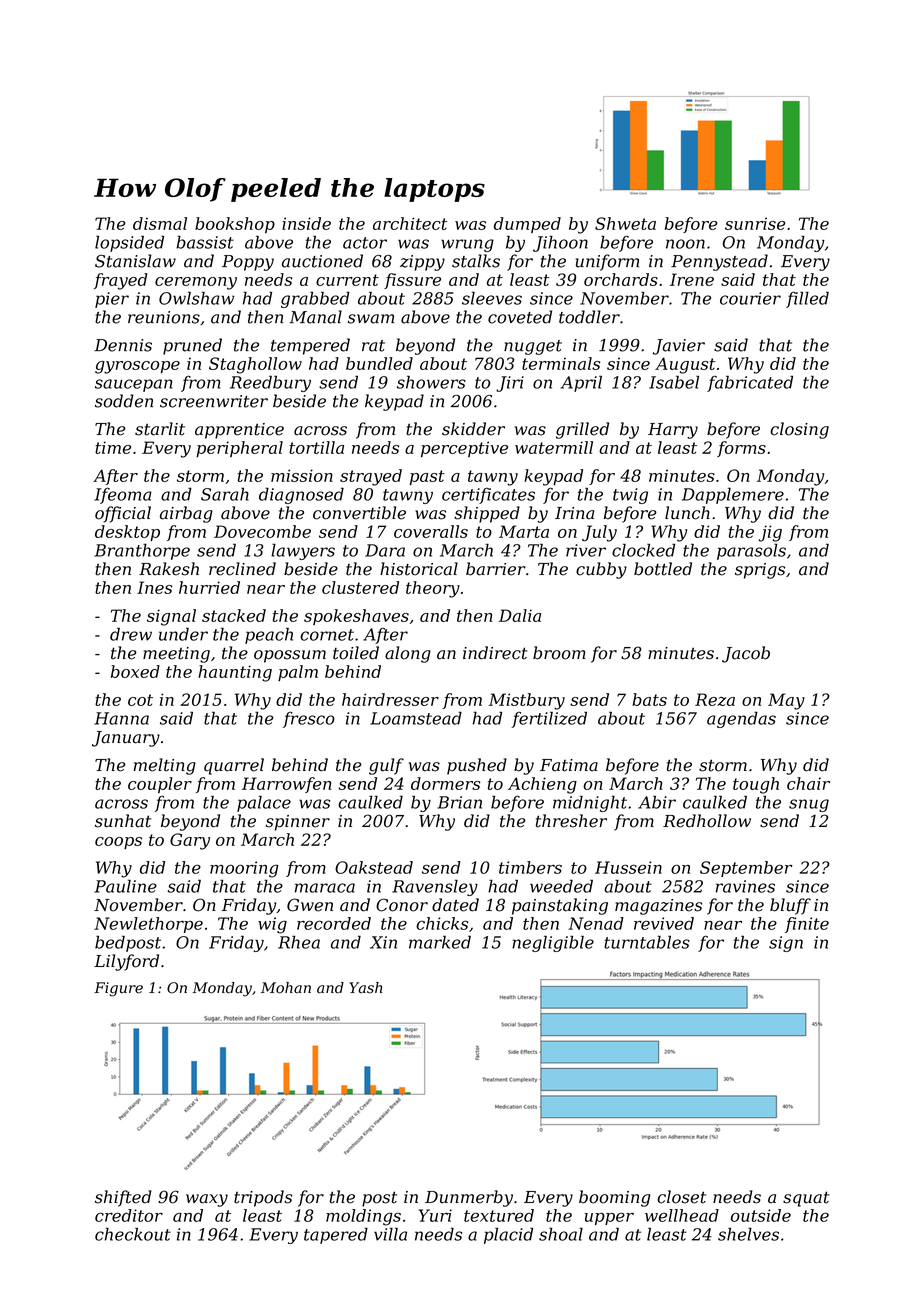 Image resolution: width=924 pixels, height=1311 pixels. What do you see at coordinates (741, 449) in the image?
I see `forms` at bounding box center [741, 449].
